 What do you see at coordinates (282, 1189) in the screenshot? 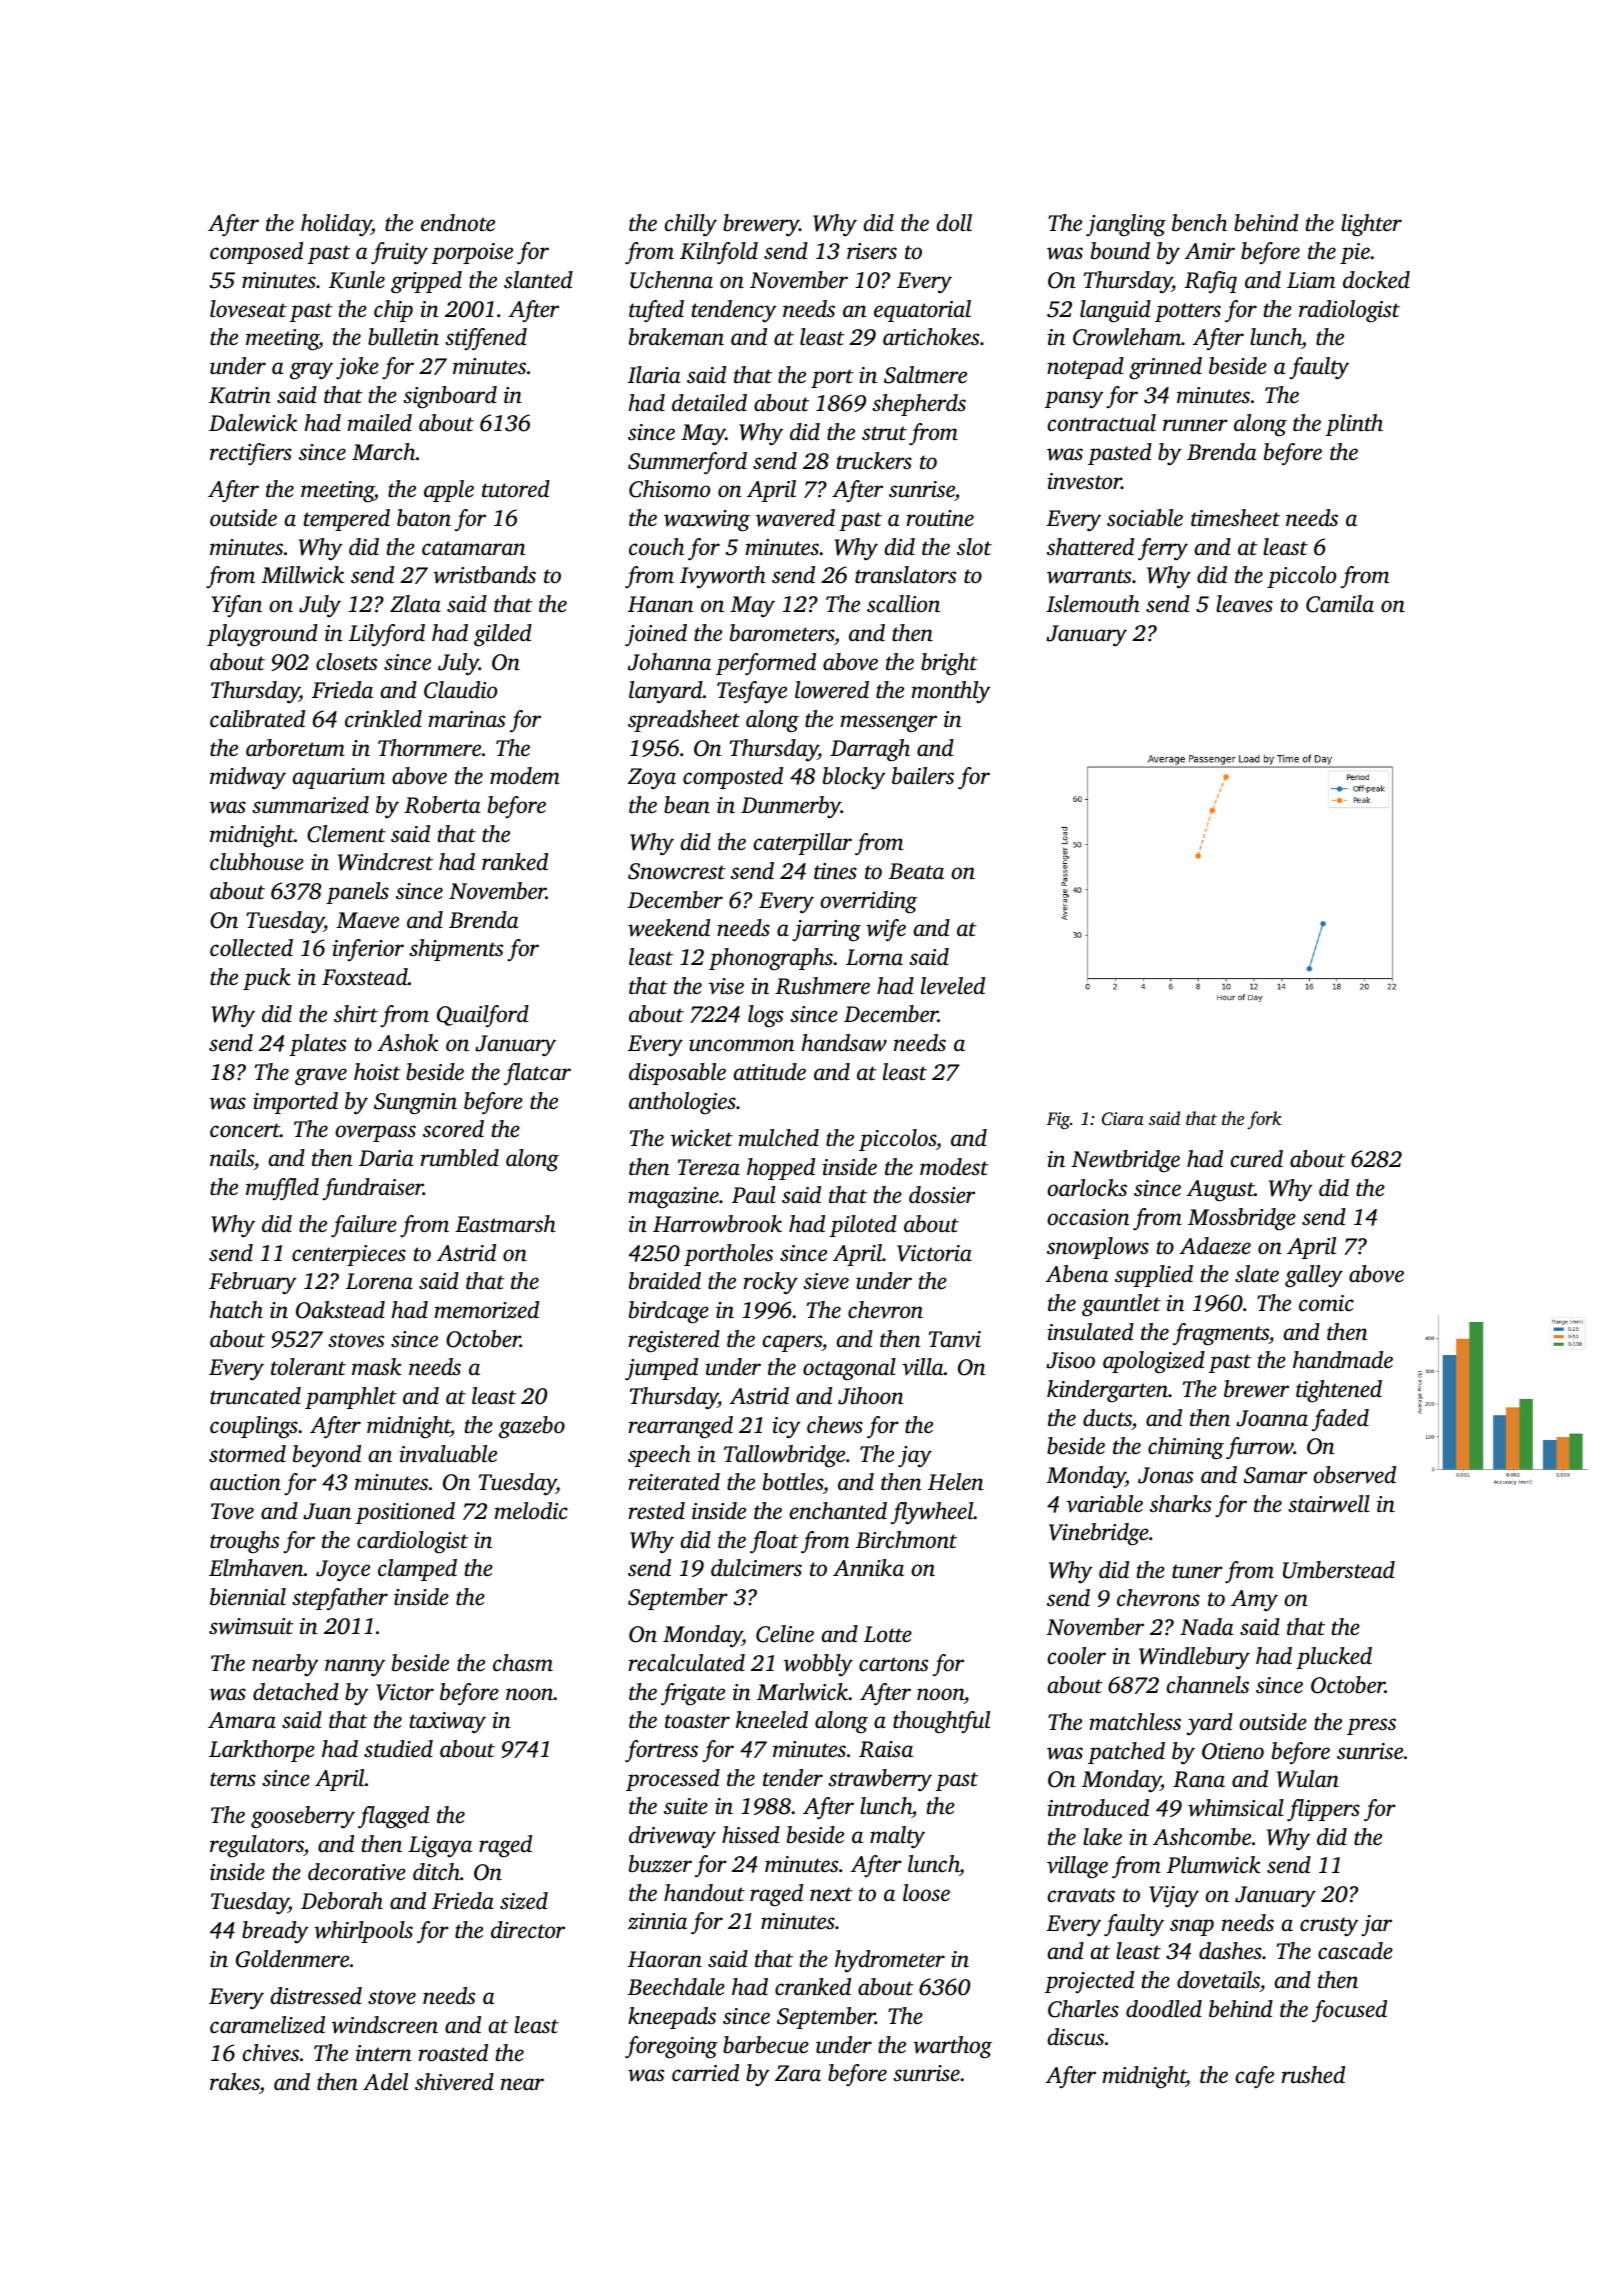
I see `muffled` at bounding box center [282, 1189].
